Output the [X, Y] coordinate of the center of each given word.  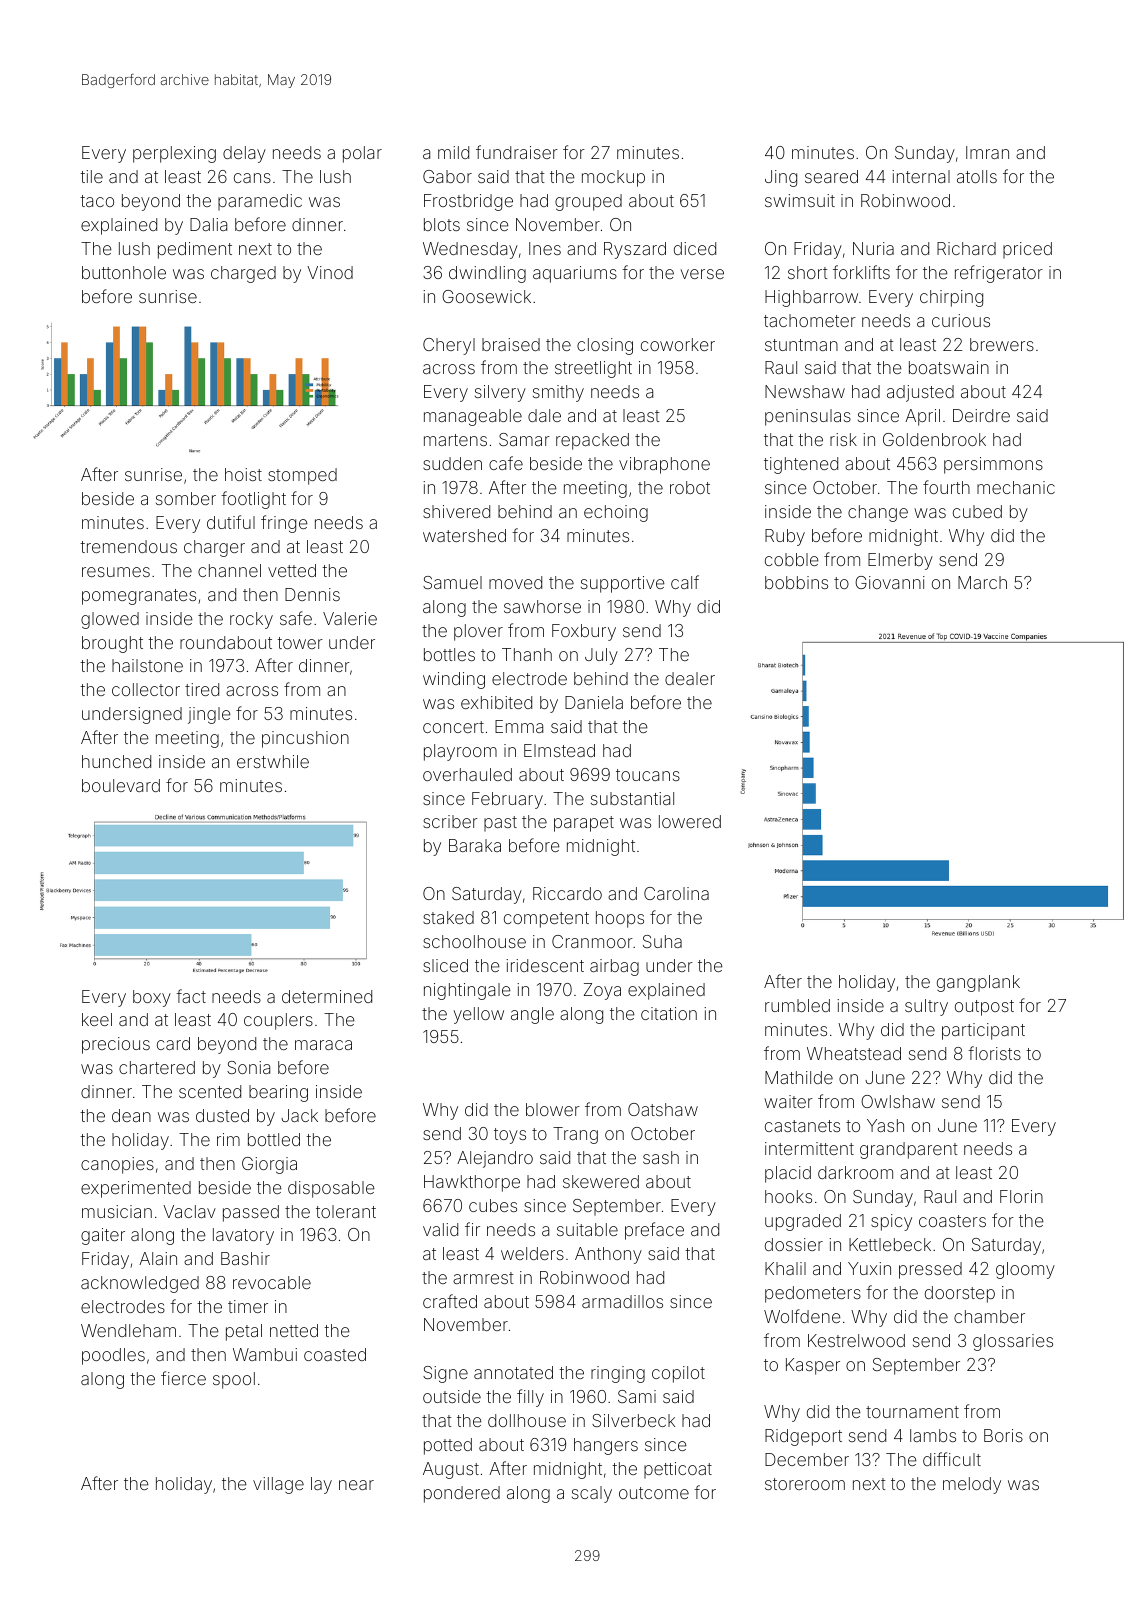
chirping [951, 298]
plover [478, 632]
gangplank [978, 983]
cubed [977, 511]
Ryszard [635, 250]
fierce [183, 1378]
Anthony [608, 1255]
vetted [292, 570]
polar [362, 154]
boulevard [121, 785]
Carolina [676, 893]
